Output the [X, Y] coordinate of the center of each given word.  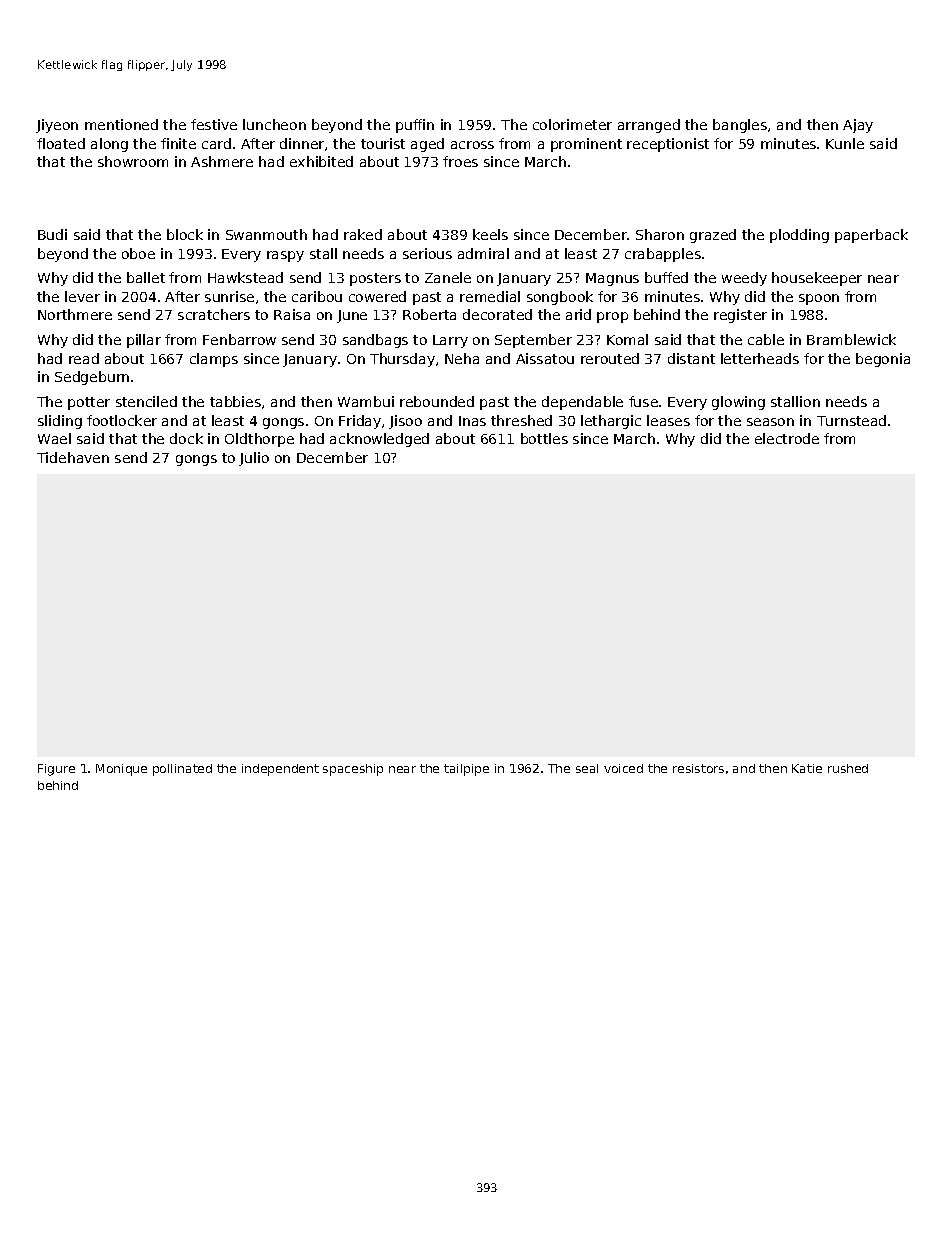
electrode [787, 438]
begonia [883, 360]
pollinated [182, 770]
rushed [848, 768]
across [472, 145]
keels [490, 234]
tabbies [235, 401]
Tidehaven [73, 457]
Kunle [845, 143]
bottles [544, 438]
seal [587, 768]
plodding [799, 236]
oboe [138, 253]
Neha [462, 358]
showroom [133, 161]
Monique [121, 770]
